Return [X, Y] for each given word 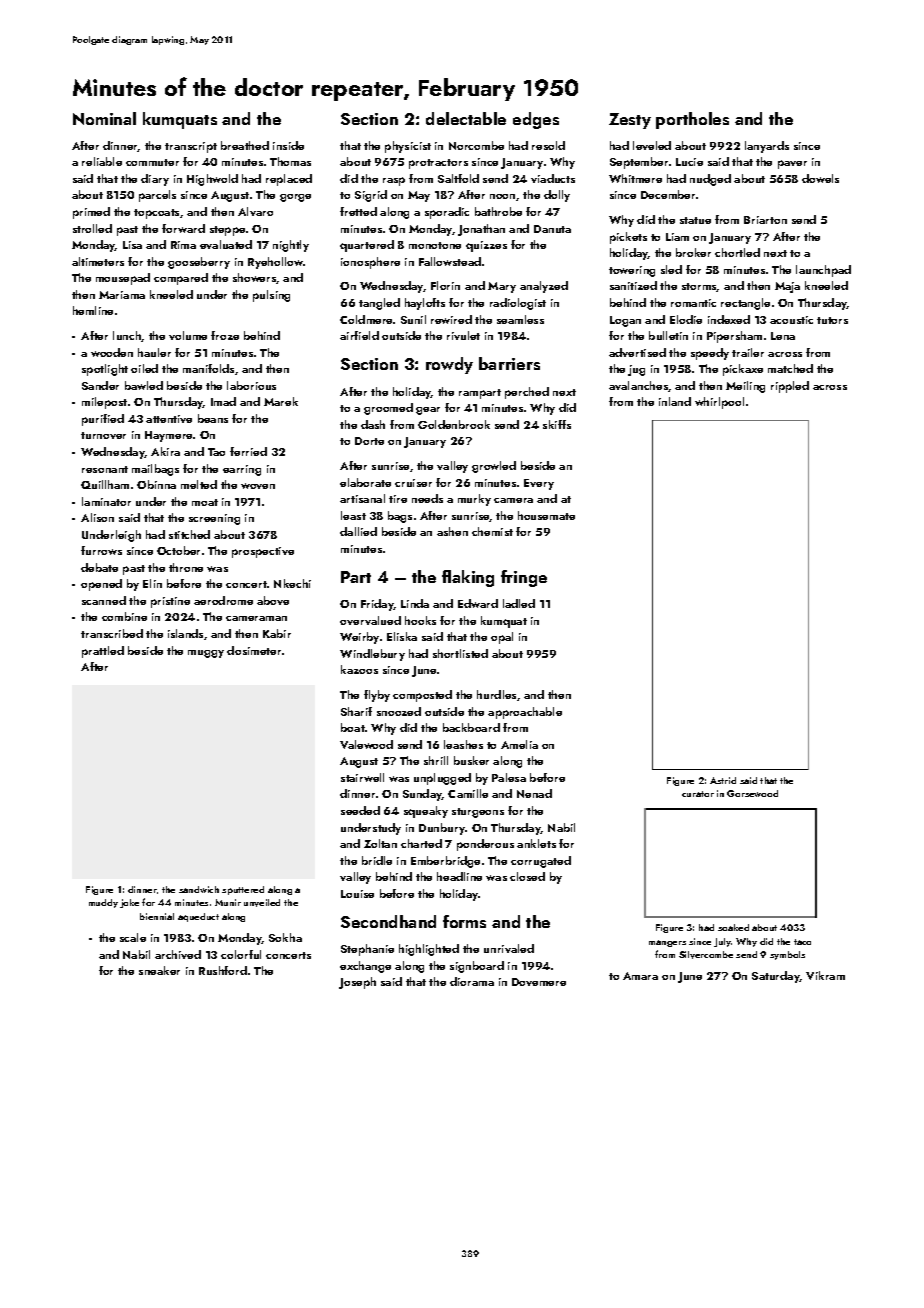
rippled [790, 387]
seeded [360, 810]
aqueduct [198, 917]
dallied [358, 531]
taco [802, 942]
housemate [546, 515]
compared [181, 279]
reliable [102, 161]
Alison [97, 517]
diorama [472, 981]
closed [527, 876]
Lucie [689, 162]
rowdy [449, 365]
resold [548, 145]
